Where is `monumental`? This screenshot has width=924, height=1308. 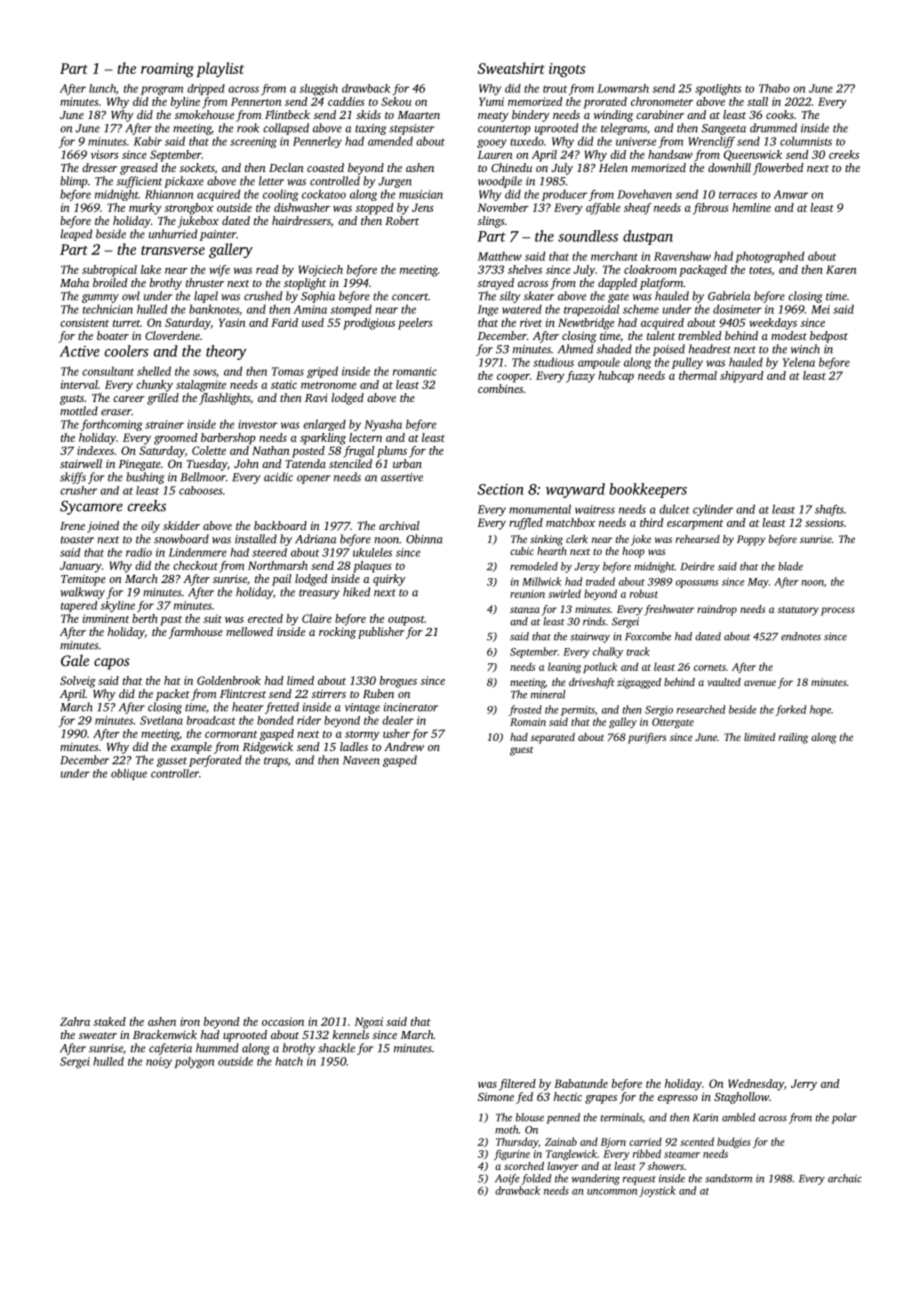 monumental is located at coordinates (540, 509).
